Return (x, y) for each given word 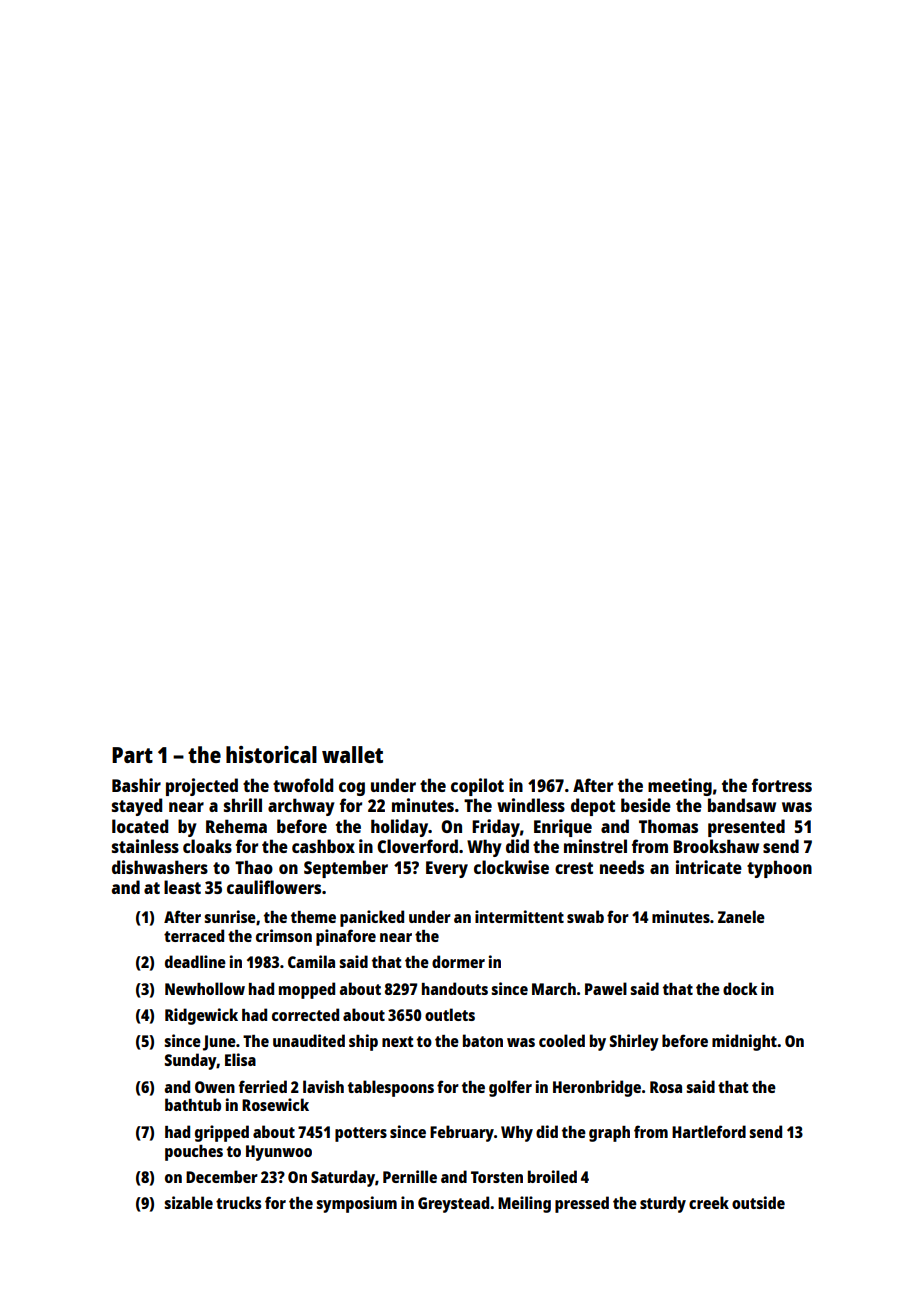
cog (352, 789)
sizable (188, 1202)
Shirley (634, 1042)
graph (609, 1134)
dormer (458, 961)
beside (646, 805)
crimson (284, 935)
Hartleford (709, 1131)
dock (740, 988)
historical (271, 754)
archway (301, 807)
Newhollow (205, 988)
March (554, 989)
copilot (477, 787)
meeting (680, 787)
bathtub (193, 1104)
